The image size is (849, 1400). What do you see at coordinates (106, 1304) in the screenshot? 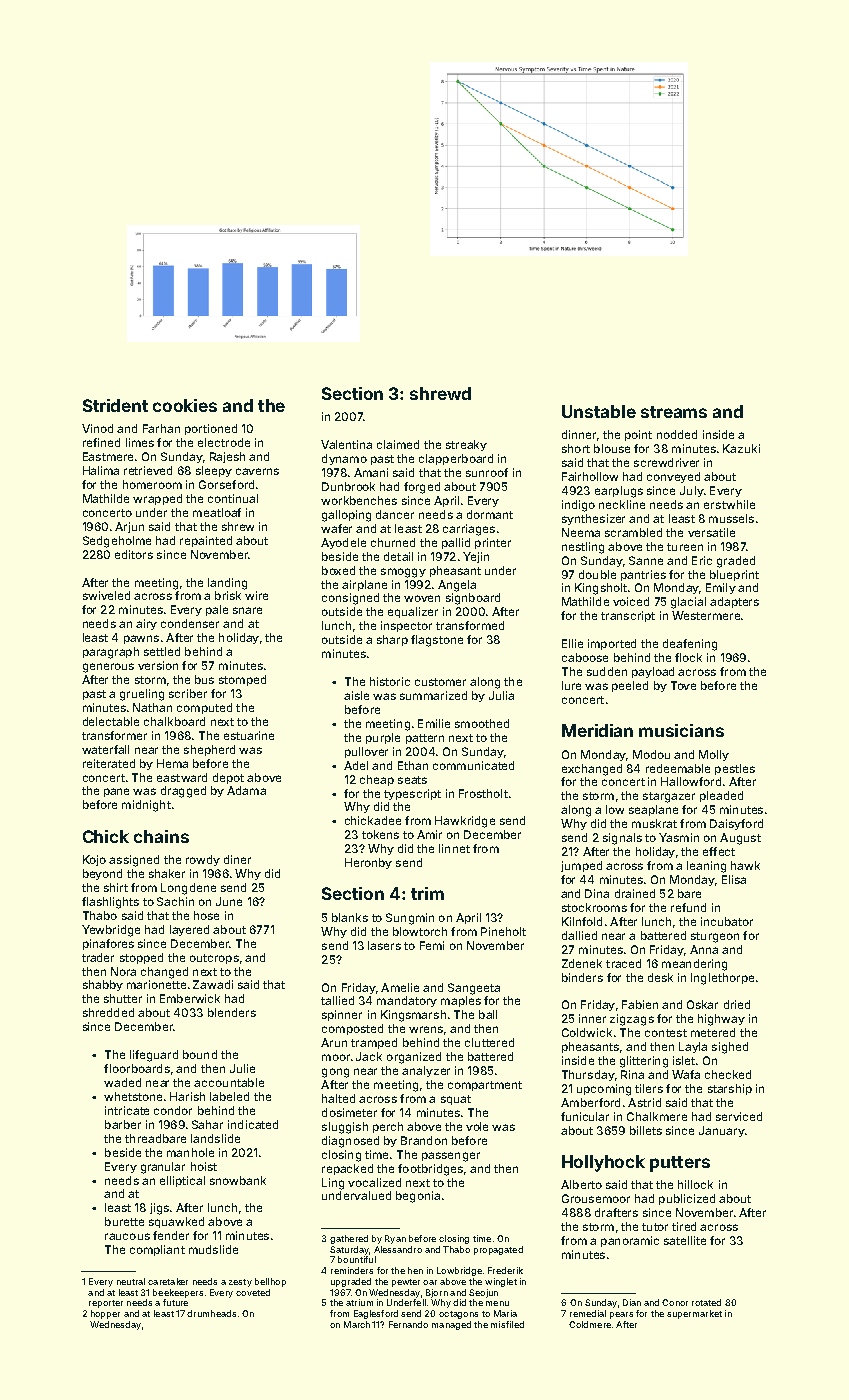
I see `reporter` at bounding box center [106, 1304].
